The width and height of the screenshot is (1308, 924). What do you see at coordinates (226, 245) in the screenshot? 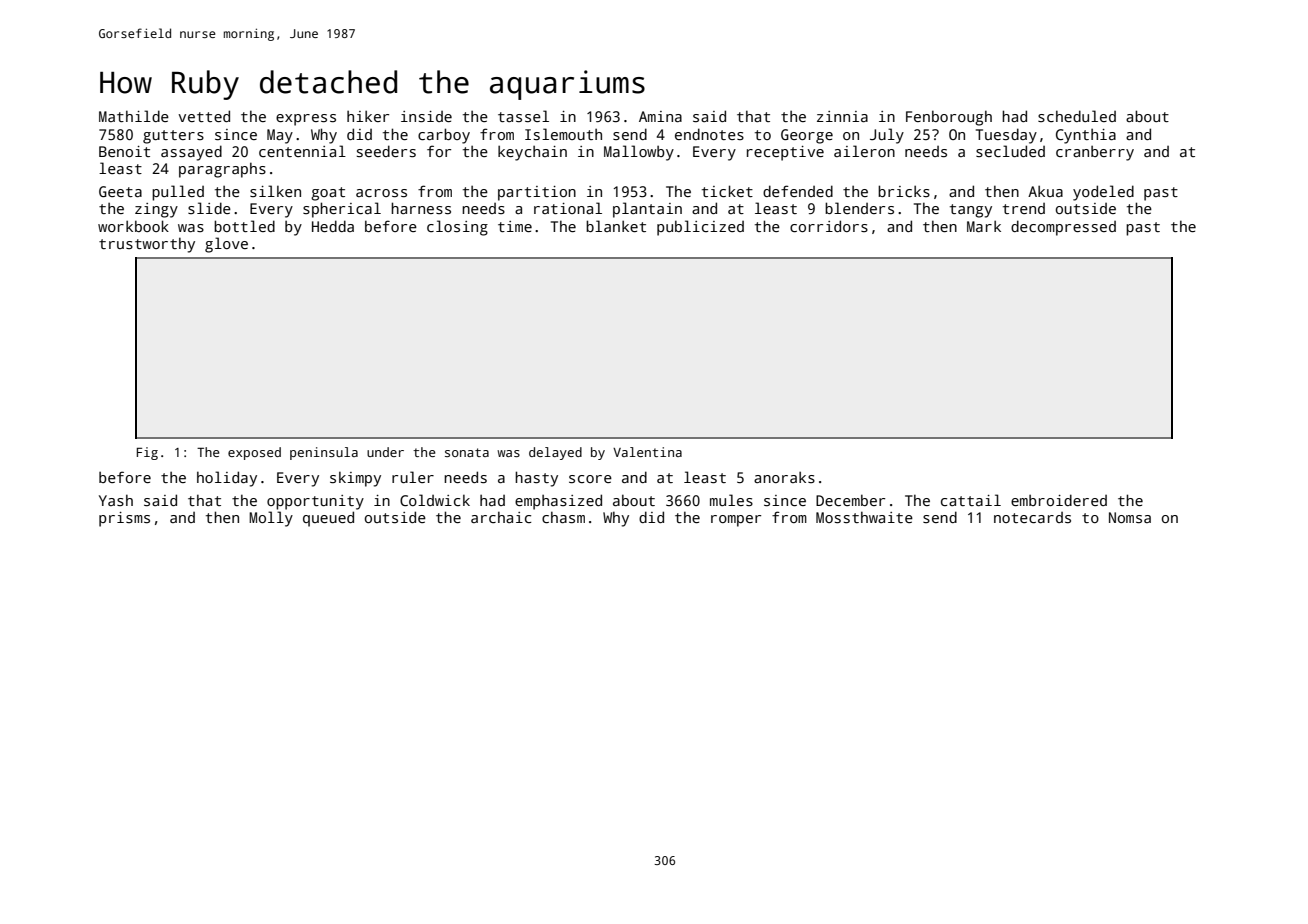
I see `glove` at bounding box center [226, 245].
